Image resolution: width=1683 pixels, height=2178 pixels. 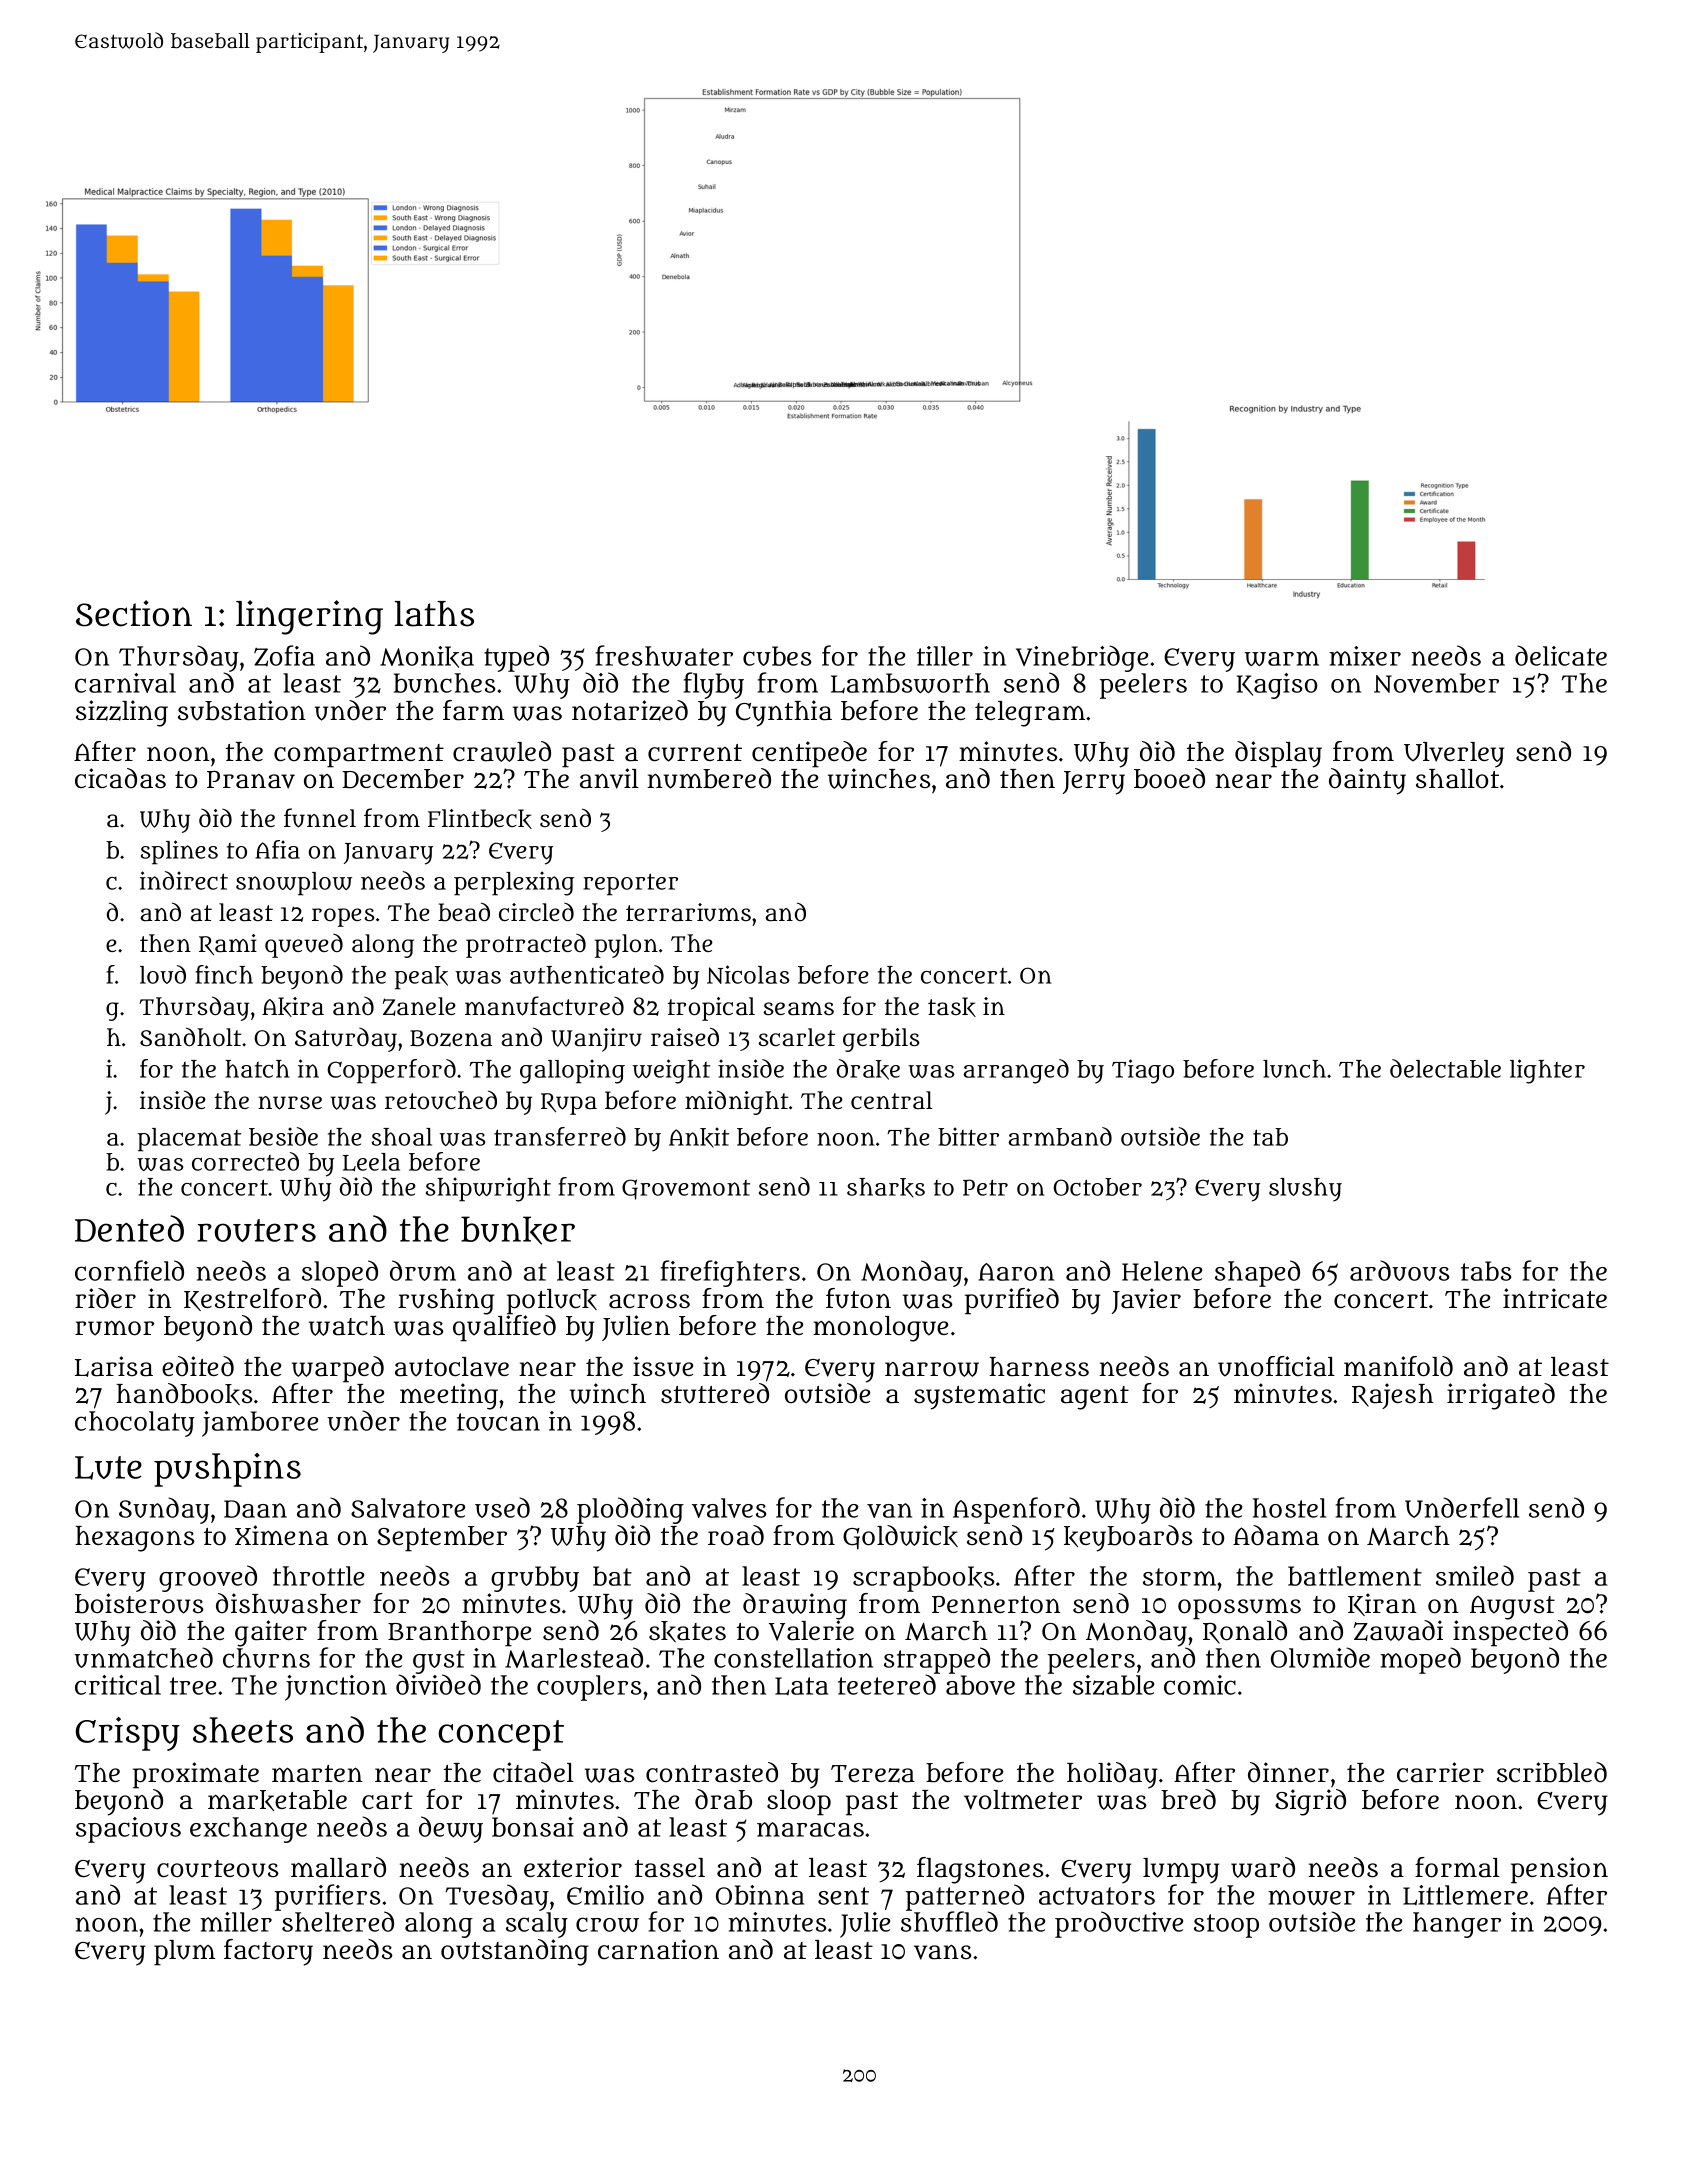 What do you see at coordinates (658, 1949) in the screenshot?
I see `carnation` at bounding box center [658, 1949].
